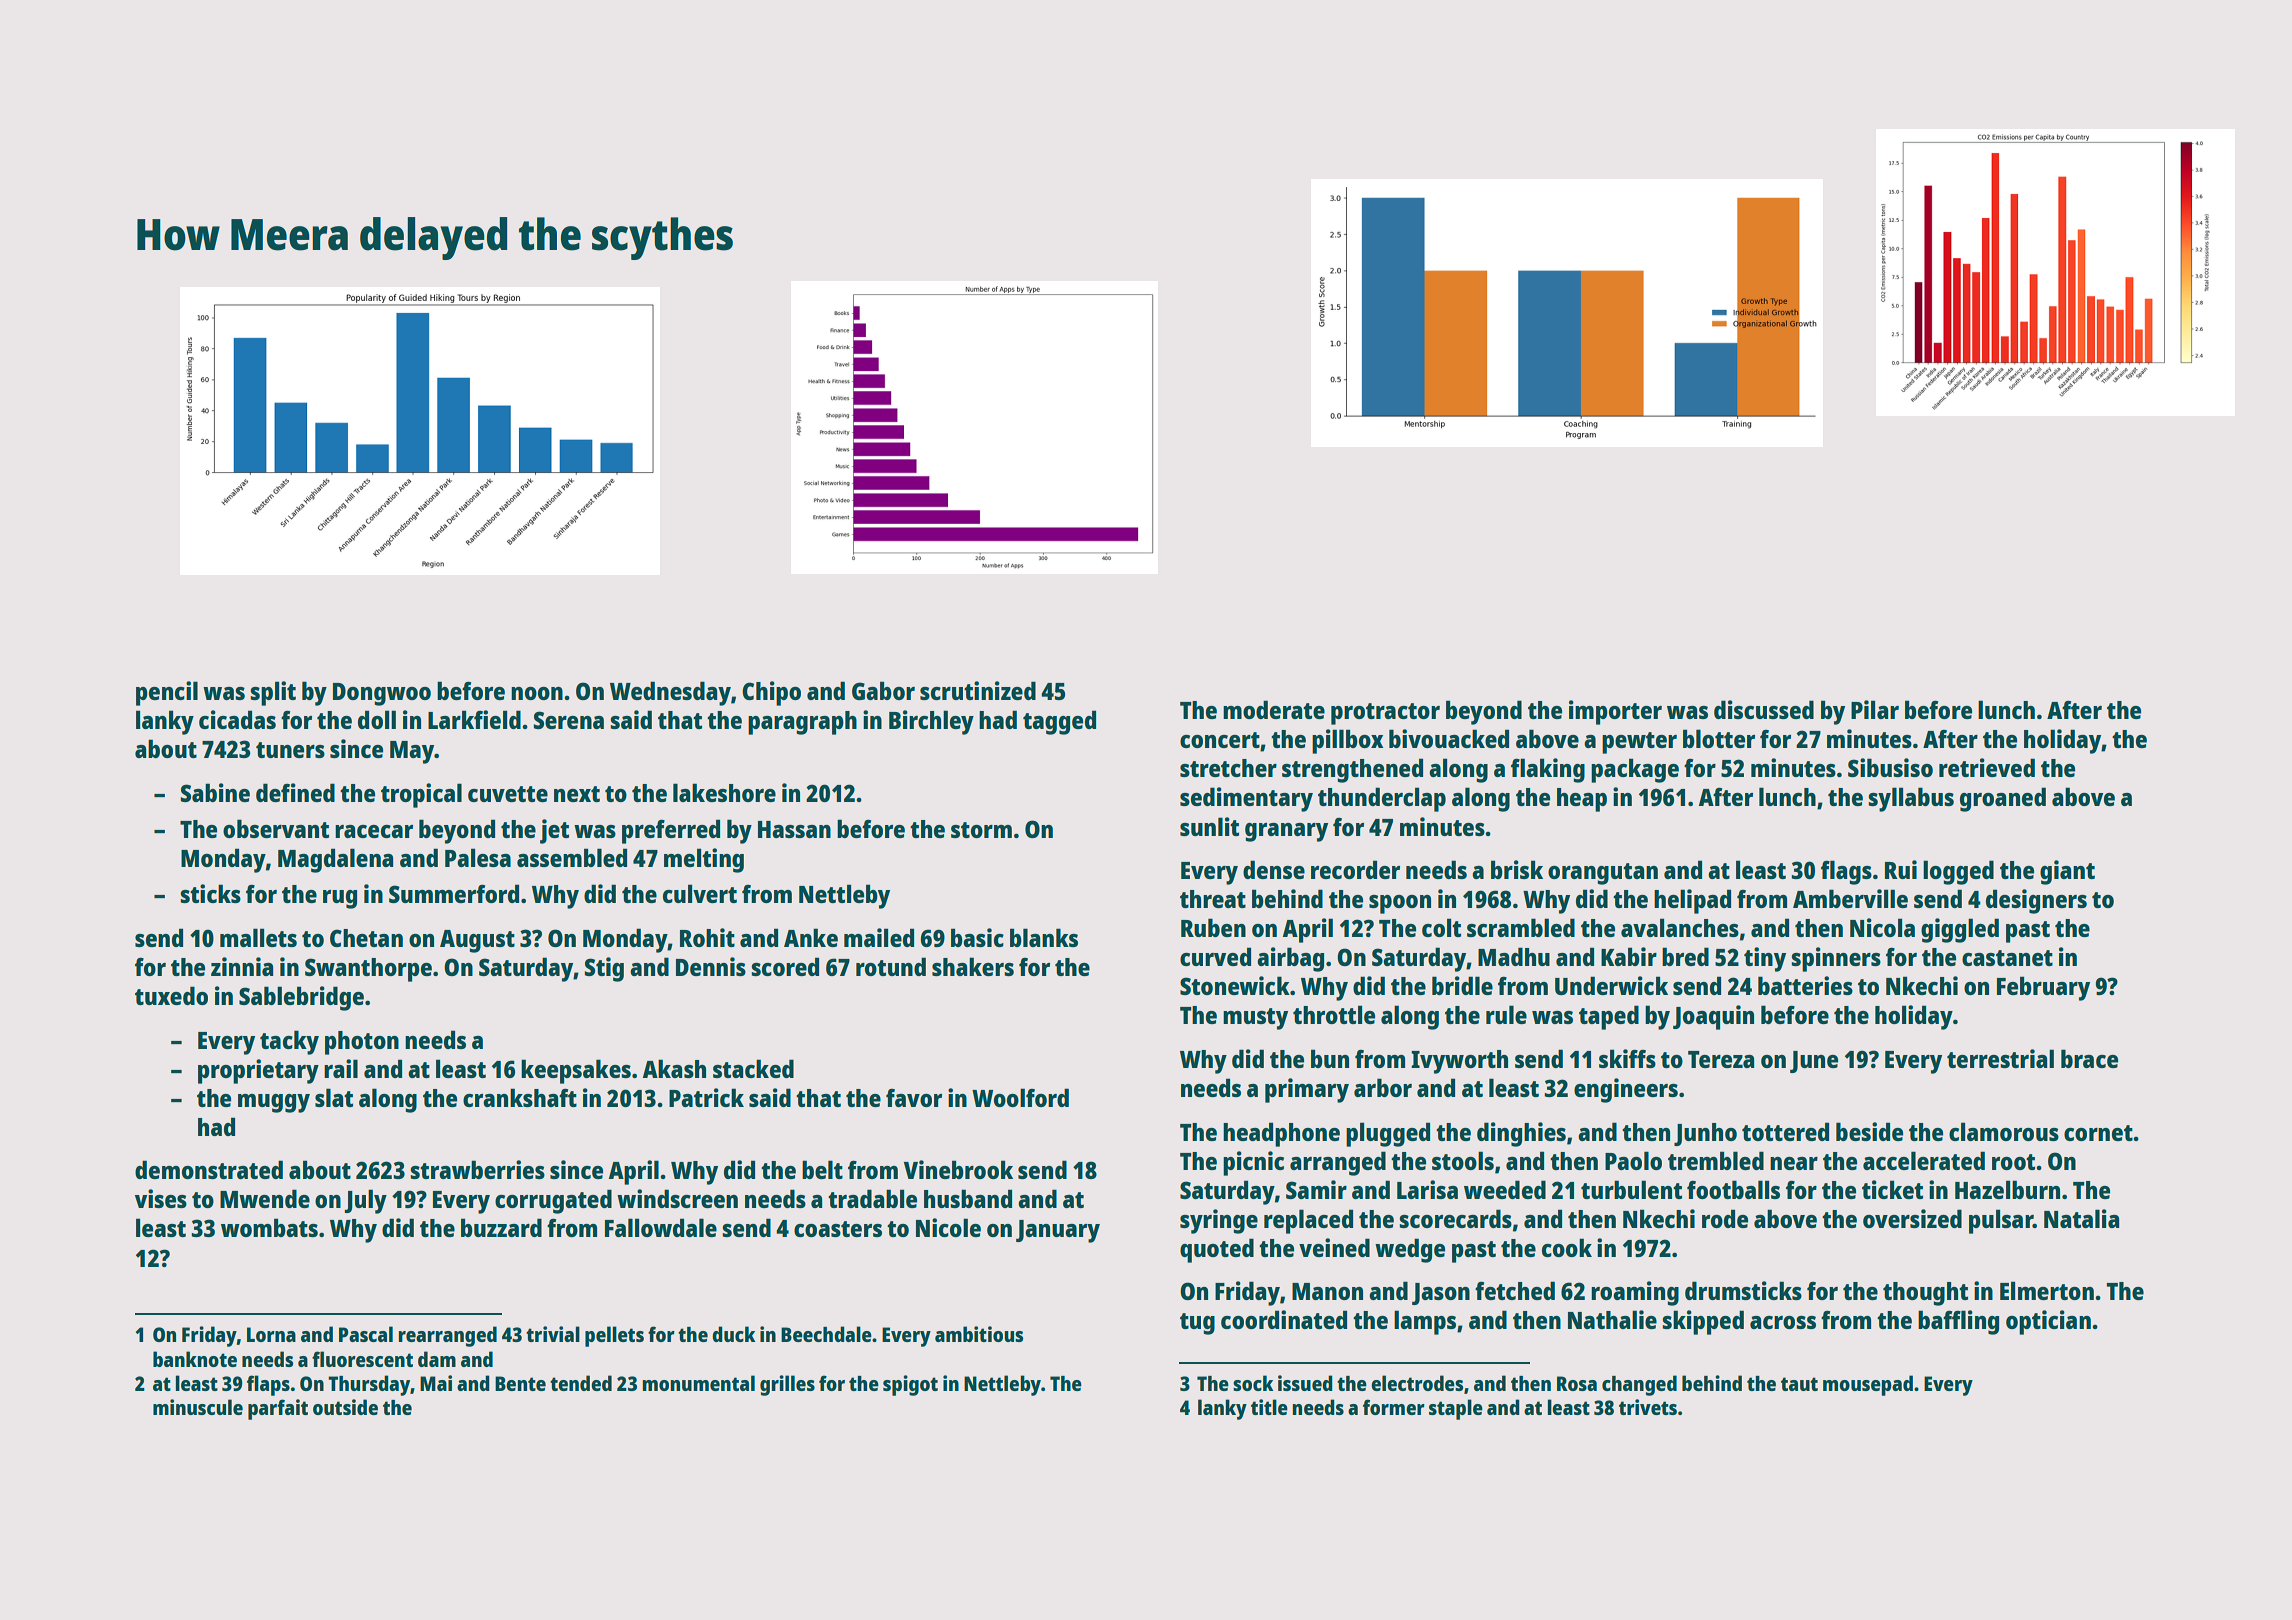 The width and height of the document is (2292, 1620). What do you see at coordinates (794, 829) in the document?
I see `Hassan` at bounding box center [794, 829].
